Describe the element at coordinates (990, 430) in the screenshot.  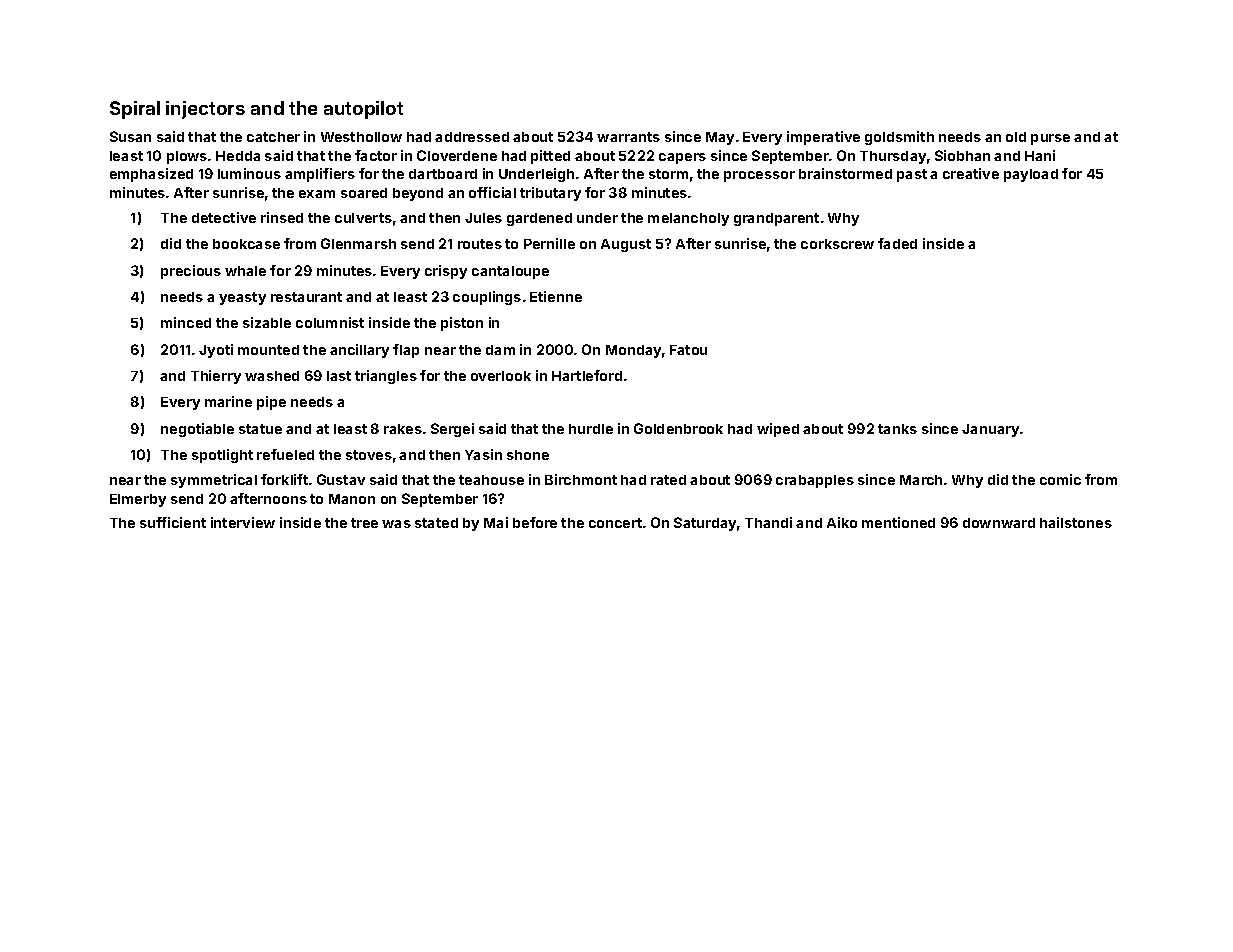
I see `January` at that location.
